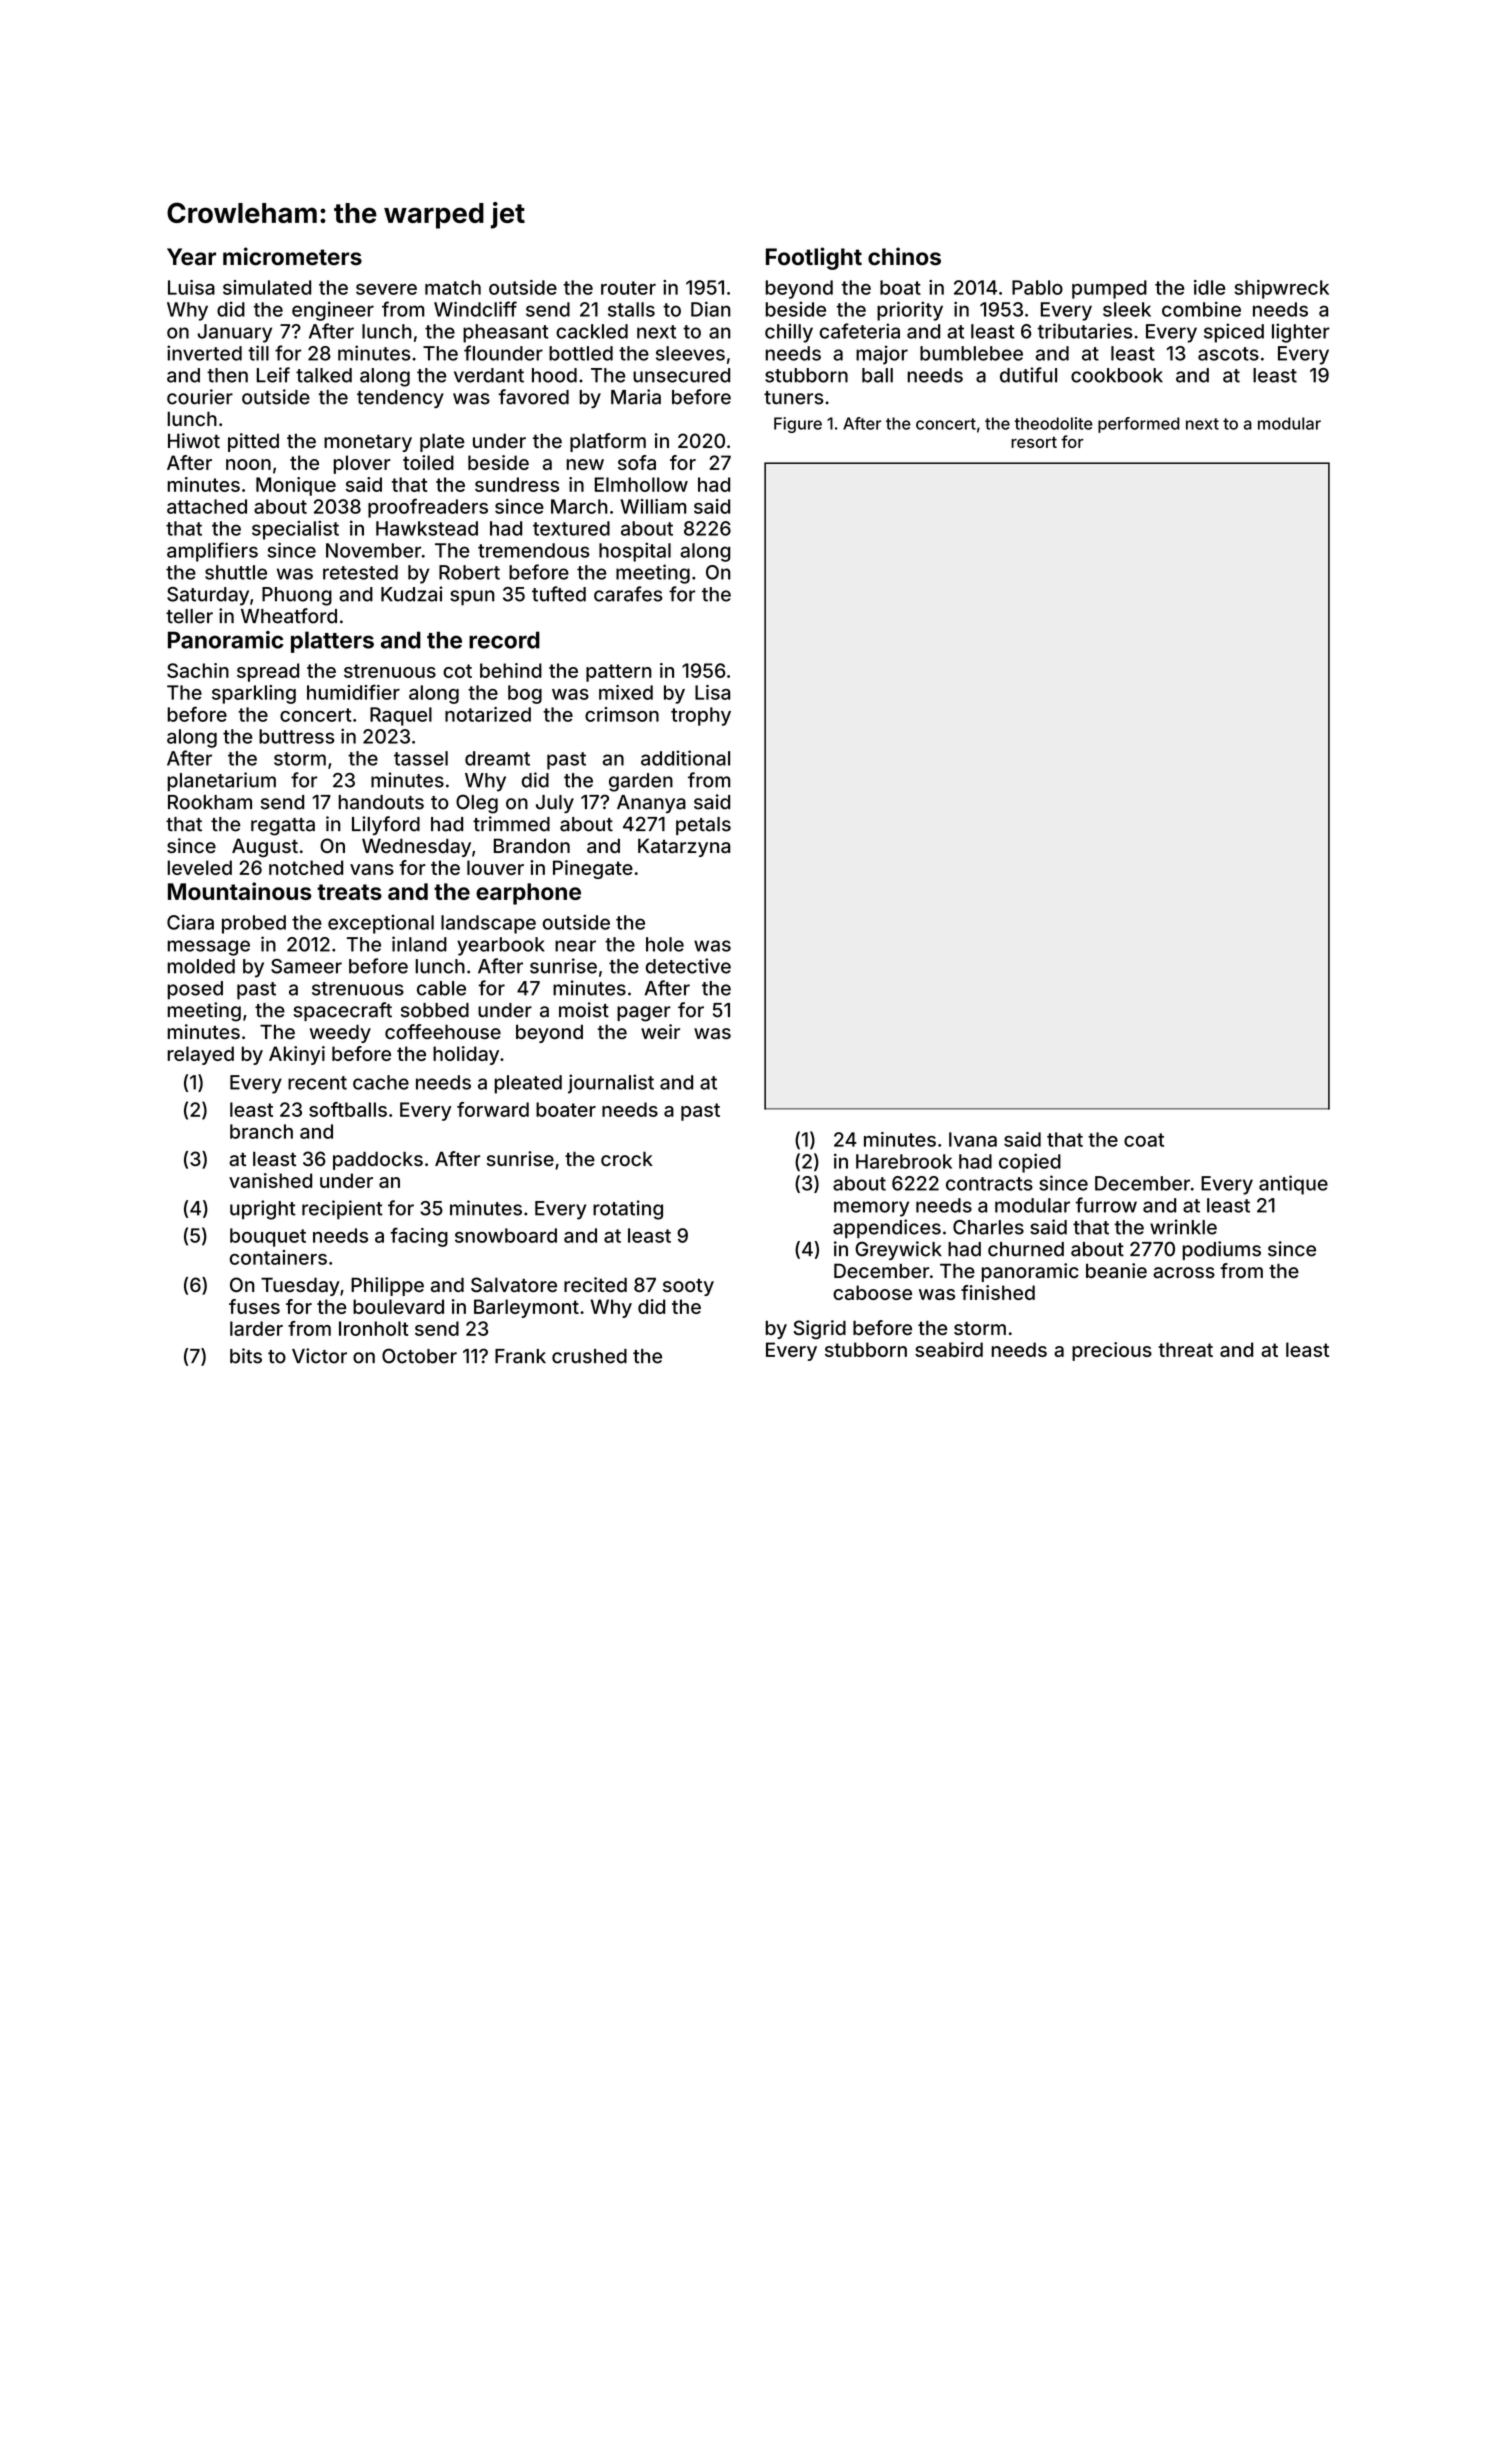  Describe the element at coordinates (819, 1329) in the screenshot. I see `Sigrid` at that location.
